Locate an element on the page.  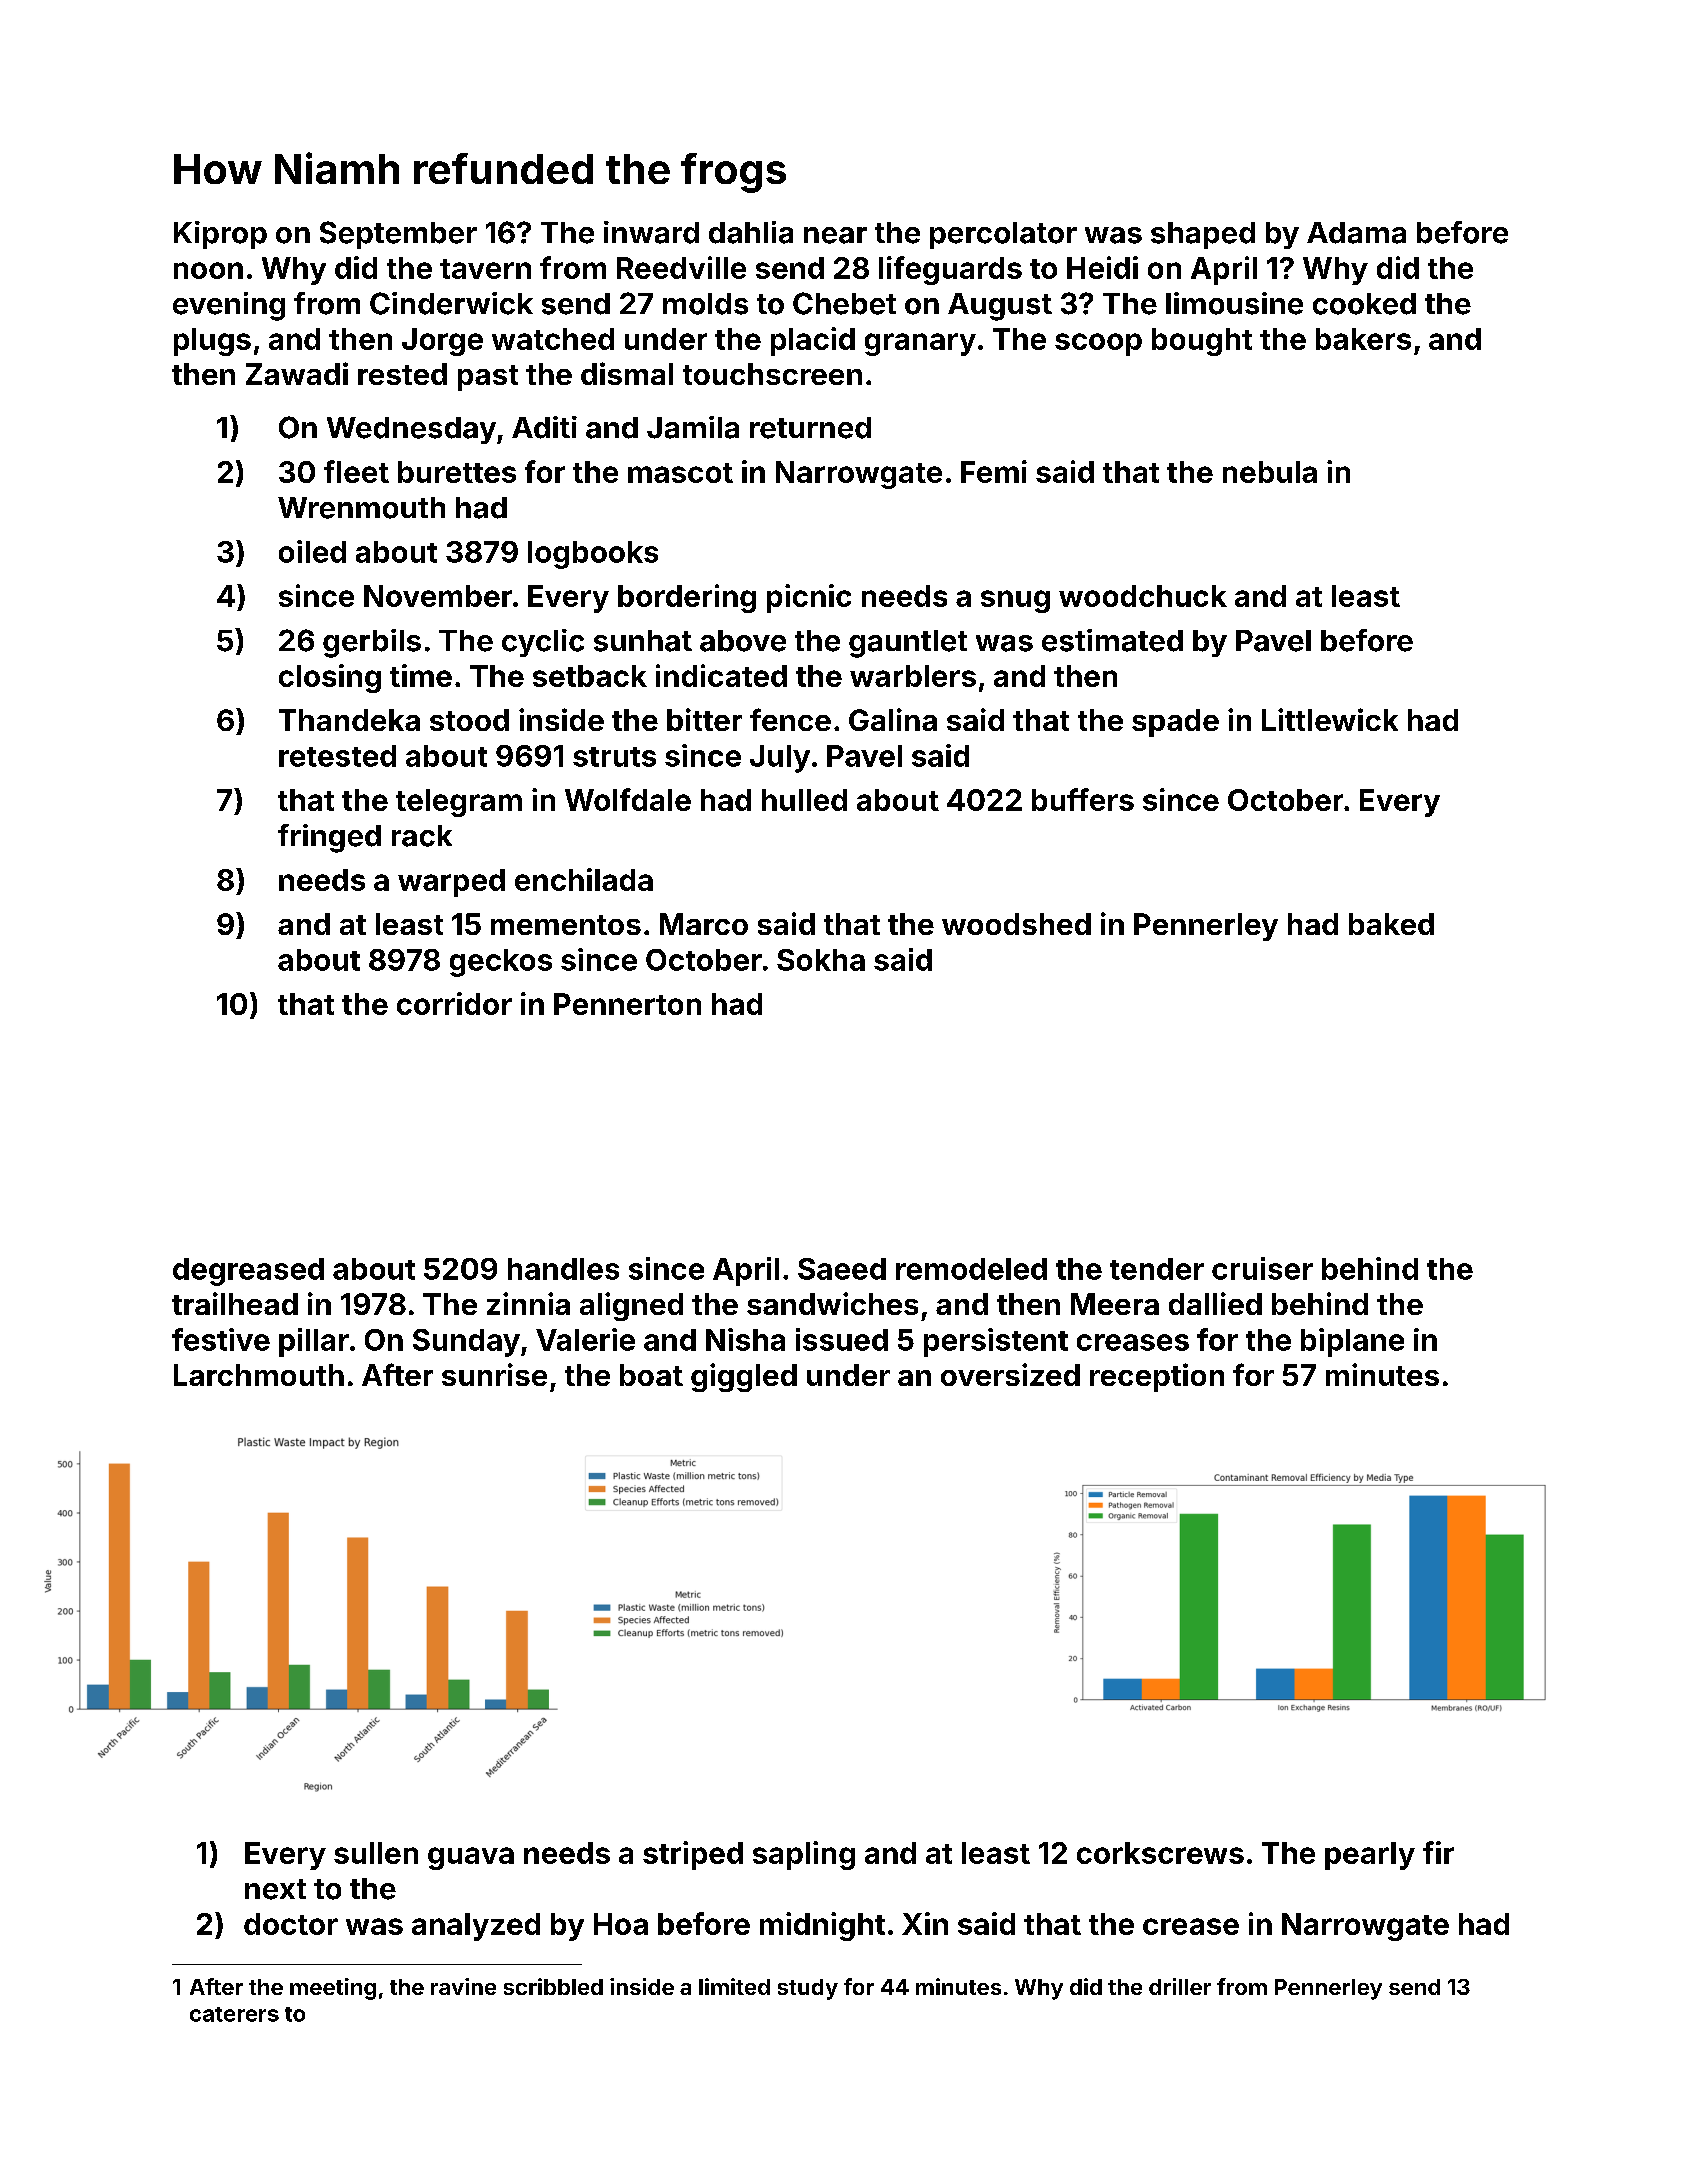
buffers is located at coordinates (1083, 799).
